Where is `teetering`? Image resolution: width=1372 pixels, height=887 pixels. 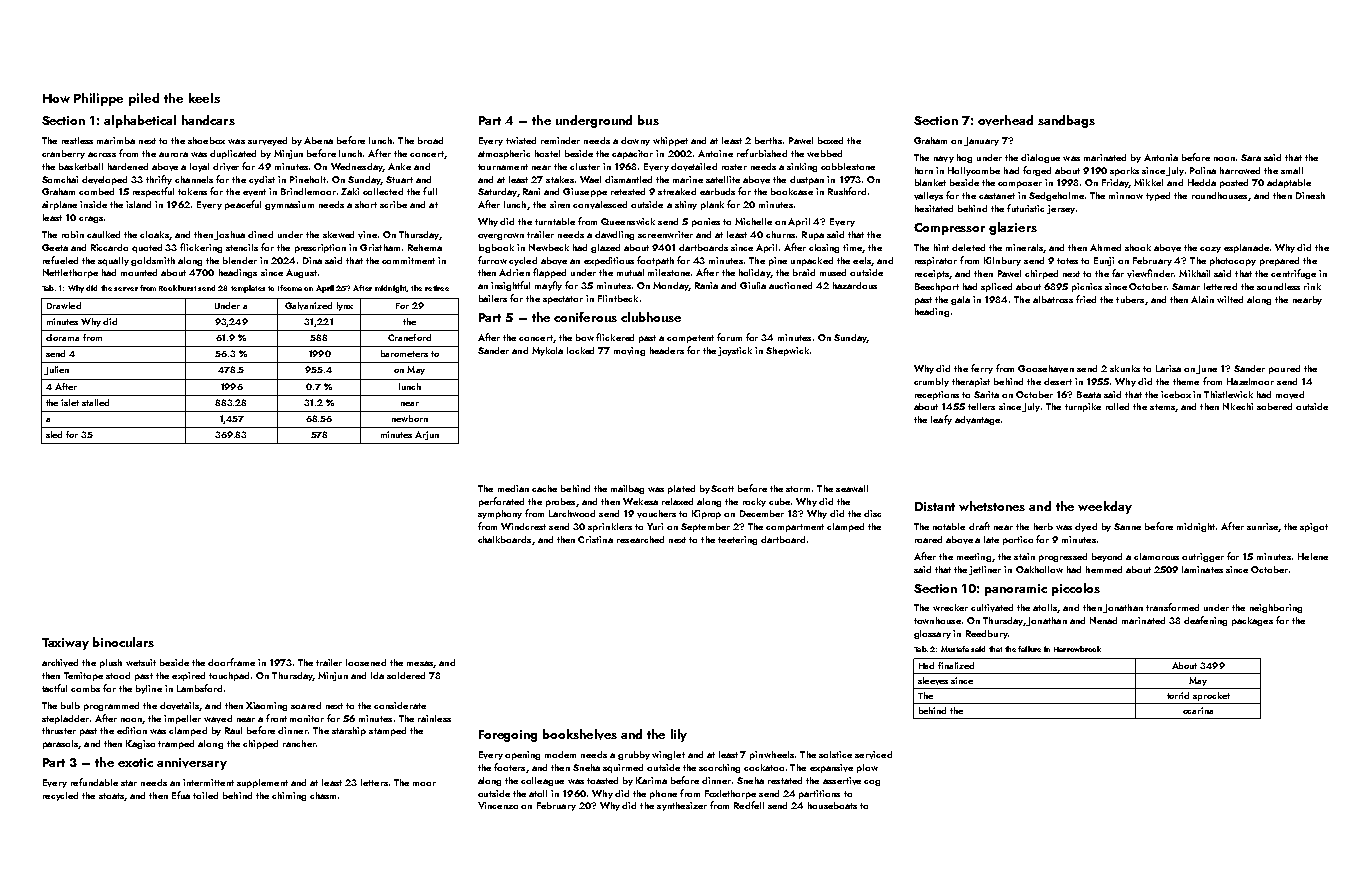 teetering is located at coordinates (737, 540).
